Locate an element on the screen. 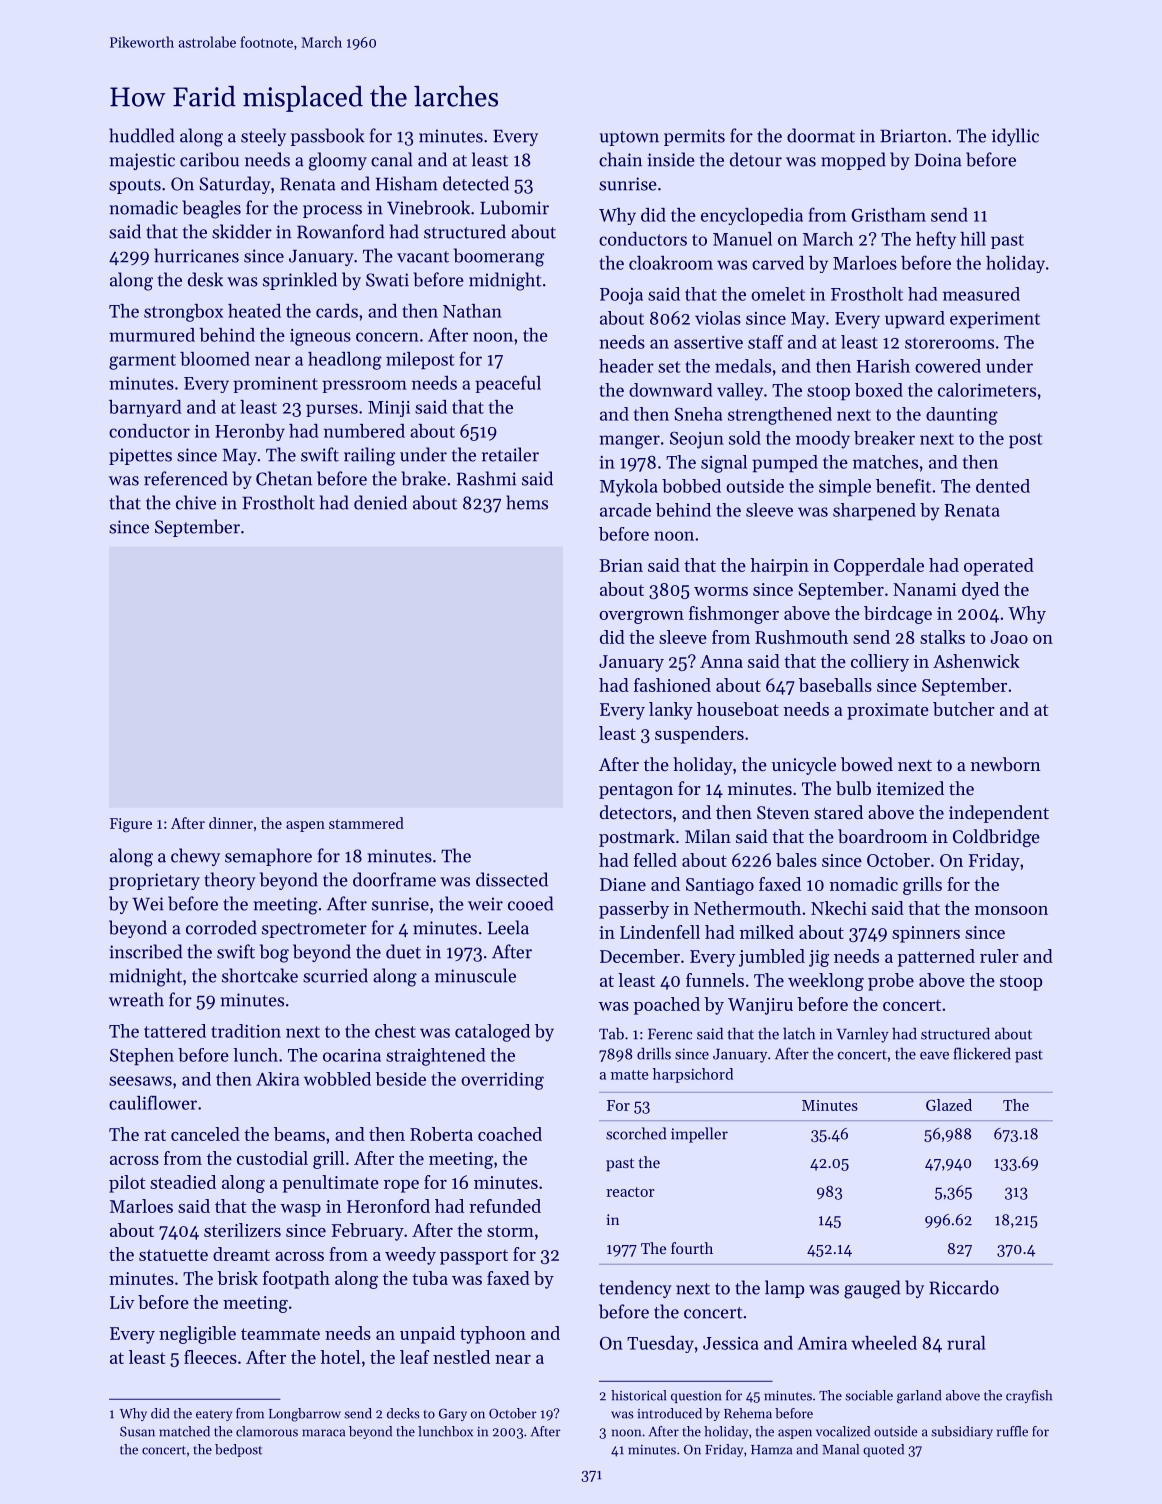  Nathan is located at coordinates (472, 311).
